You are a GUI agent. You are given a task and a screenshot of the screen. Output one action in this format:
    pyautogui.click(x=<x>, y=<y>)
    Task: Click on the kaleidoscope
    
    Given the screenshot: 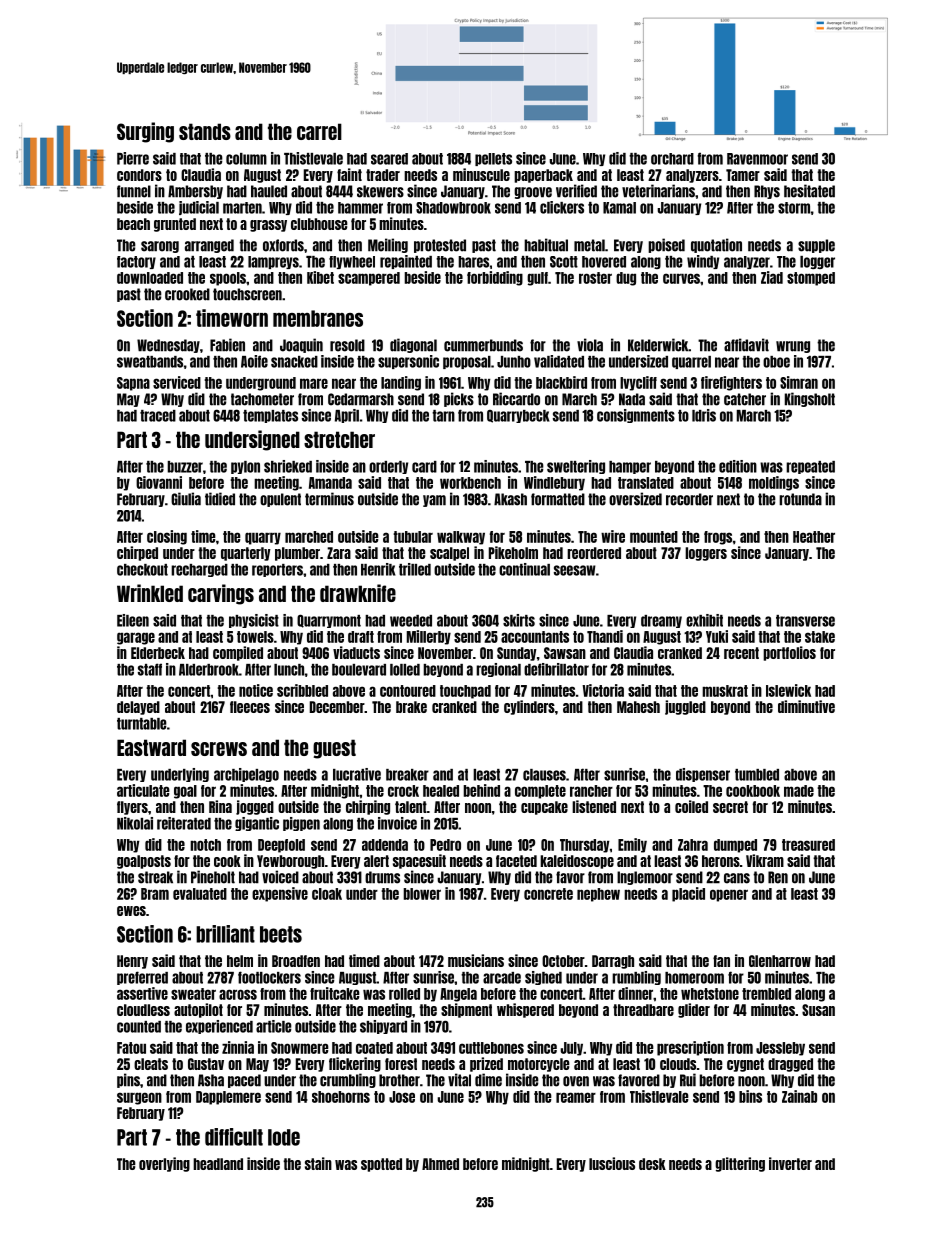 What is the action you would take?
    pyautogui.click(x=577, y=861)
